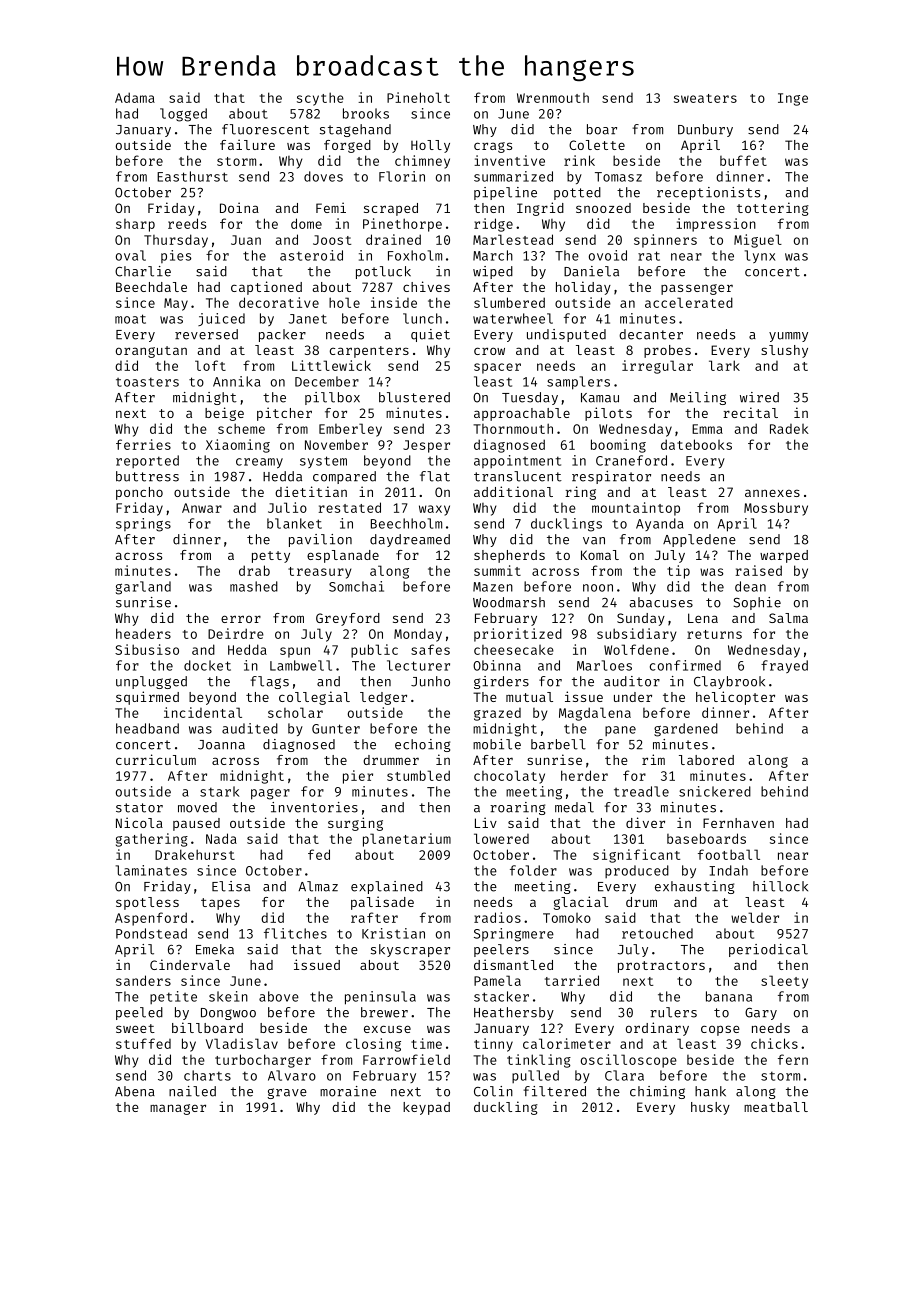  What do you see at coordinates (784, 666) in the image?
I see `frayed` at bounding box center [784, 666].
